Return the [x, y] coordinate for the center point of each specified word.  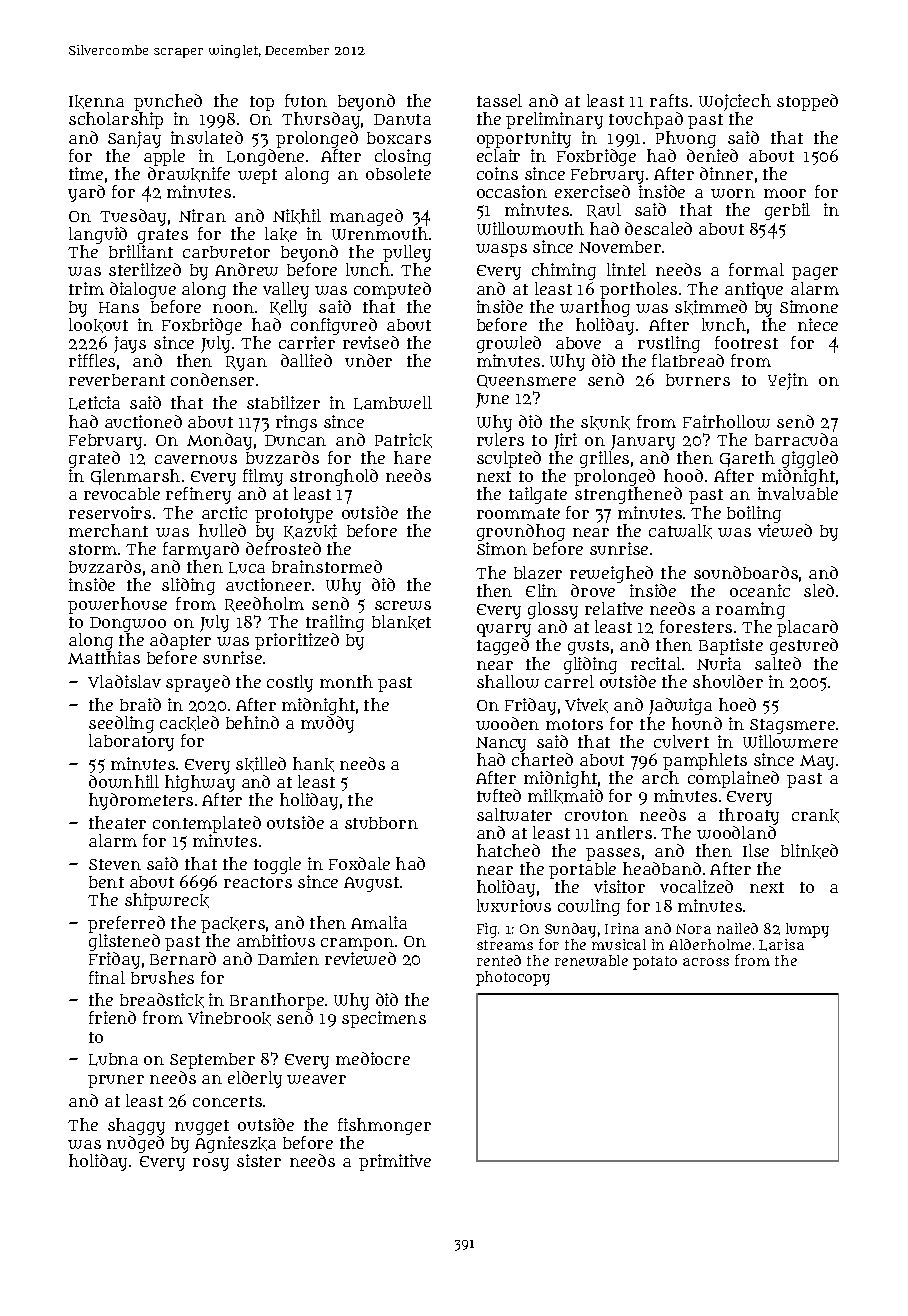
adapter [180, 641]
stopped [807, 102]
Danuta [402, 119]
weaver [316, 1079]
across [706, 962]
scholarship [116, 120]
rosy [211, 1164]
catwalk [680, 531]
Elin [541, 590]
